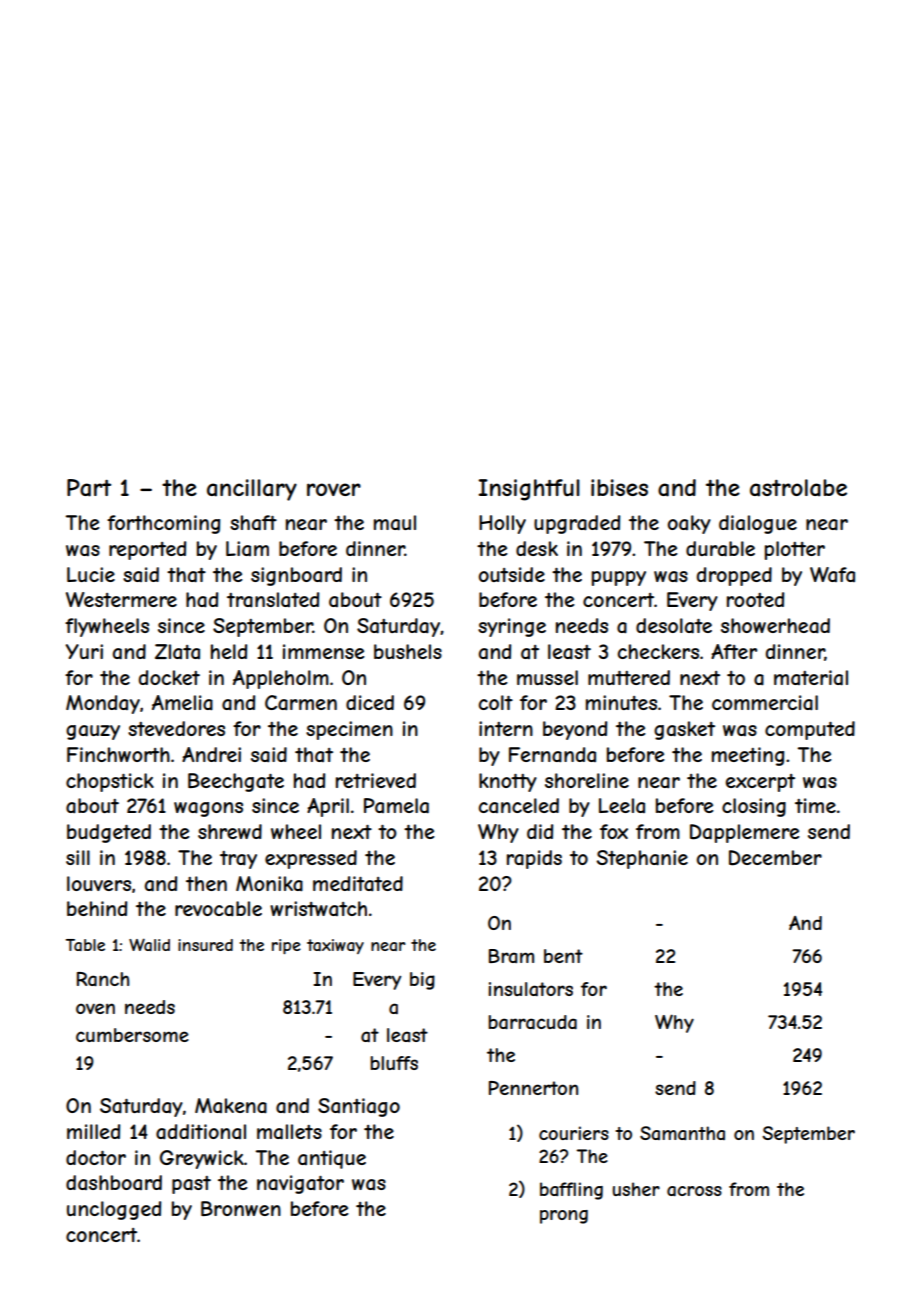  I want to click on navigator, so click(300, 1184).
